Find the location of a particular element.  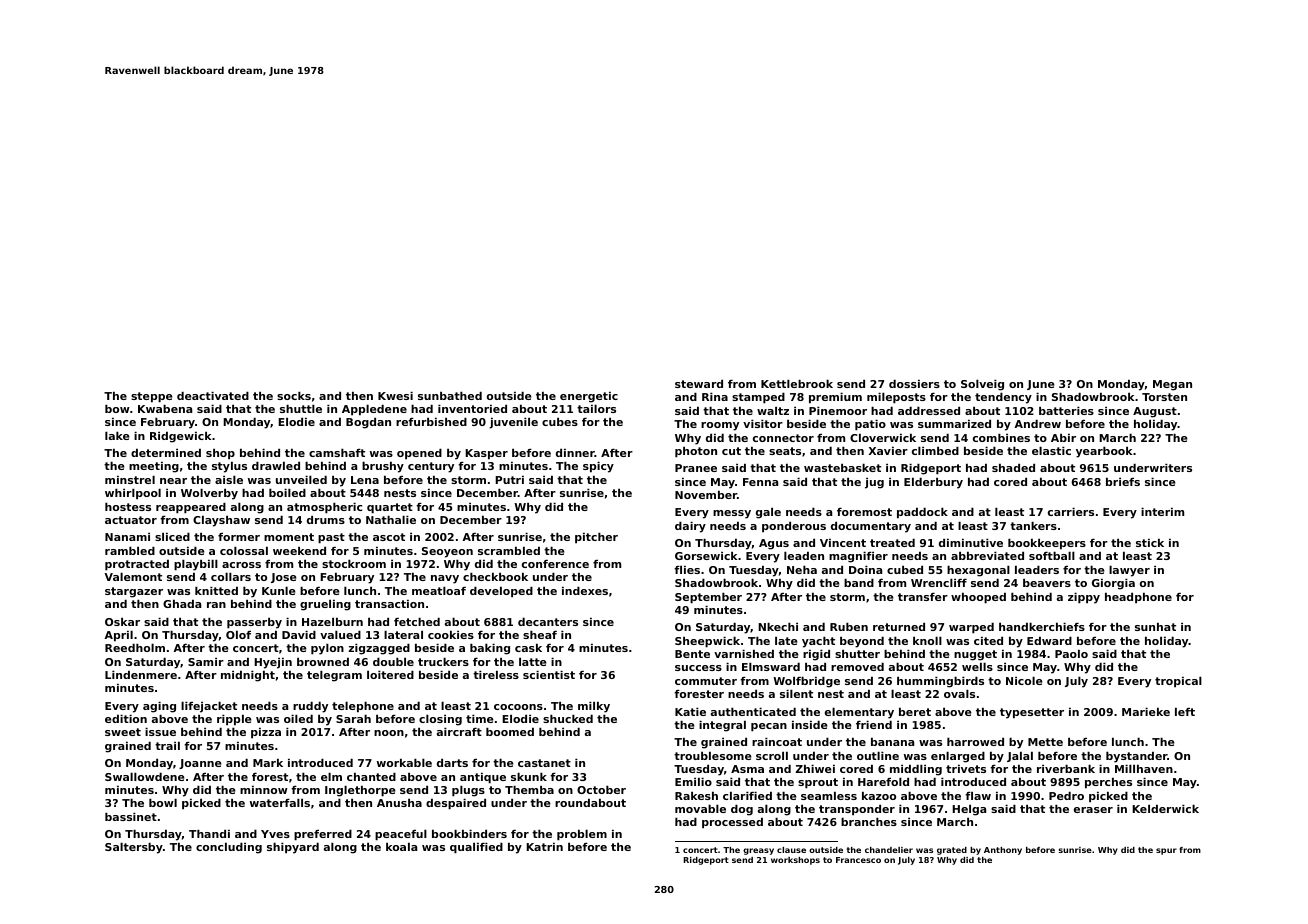

typesetter is located at coordinates (1032, 713).
